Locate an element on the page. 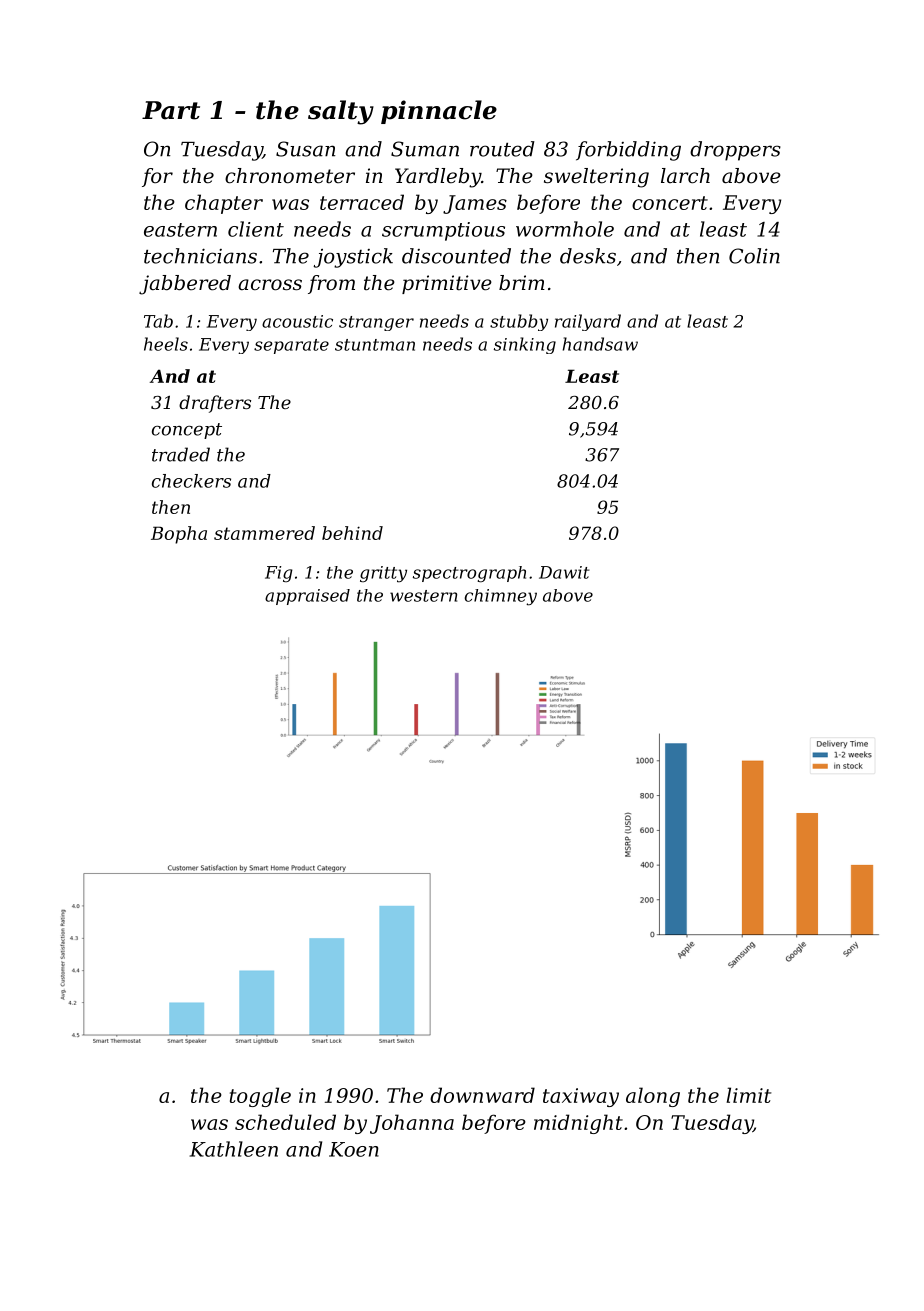 Image resolution: width=924 pixels, height=1311 pixels. appraised is located at coordinates (307, 597).
